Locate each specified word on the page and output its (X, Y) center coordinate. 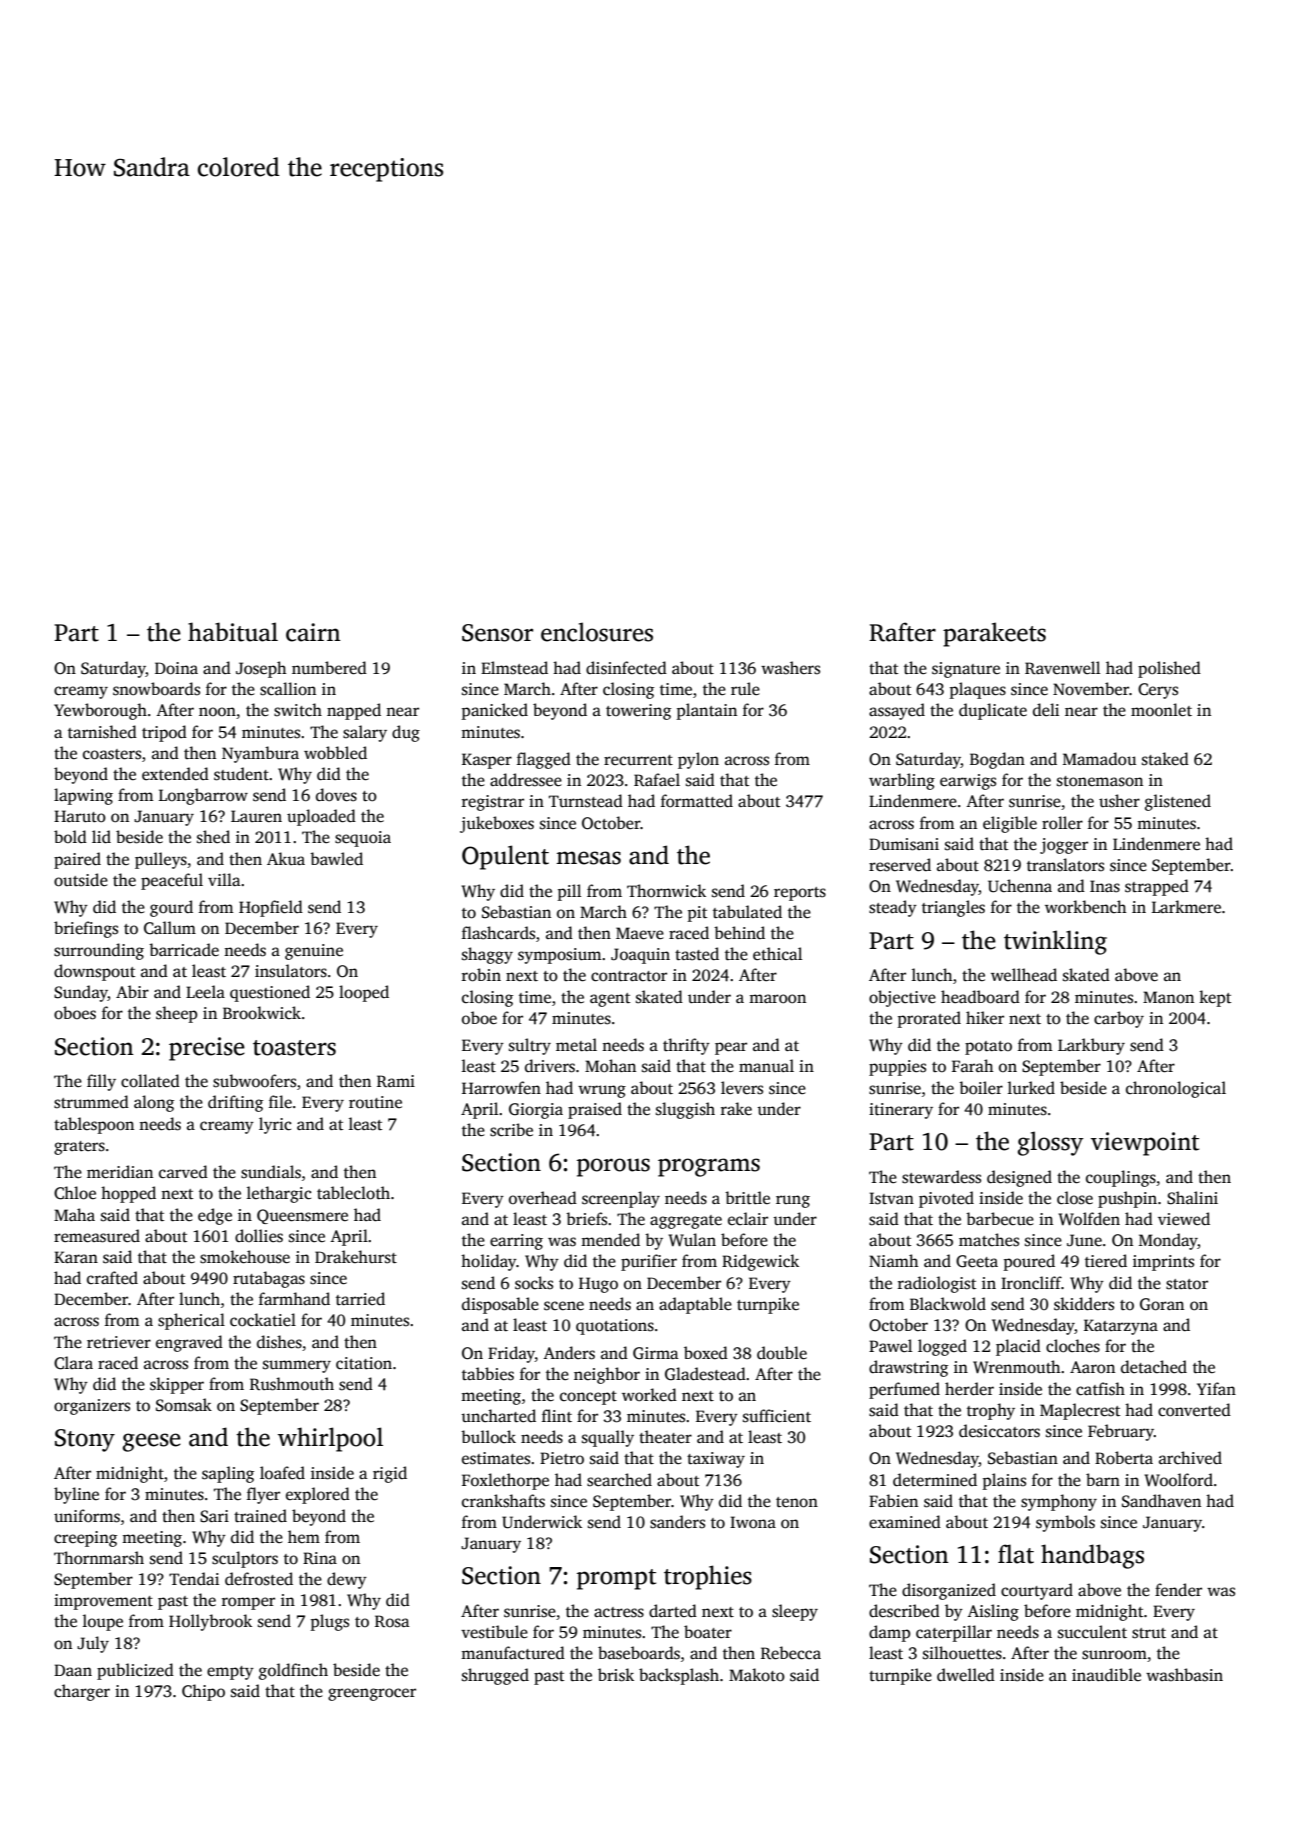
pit (697, 914)
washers (790, 668)
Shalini (1192, 1198)
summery (297, 1366)
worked (649, 1395)
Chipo (203, 1692)
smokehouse (245, 1257)
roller (1062, 823)
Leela (205, 992)
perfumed (904, 1390)
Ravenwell (1062, 668)
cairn (313, 632)
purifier (649, 1262)
